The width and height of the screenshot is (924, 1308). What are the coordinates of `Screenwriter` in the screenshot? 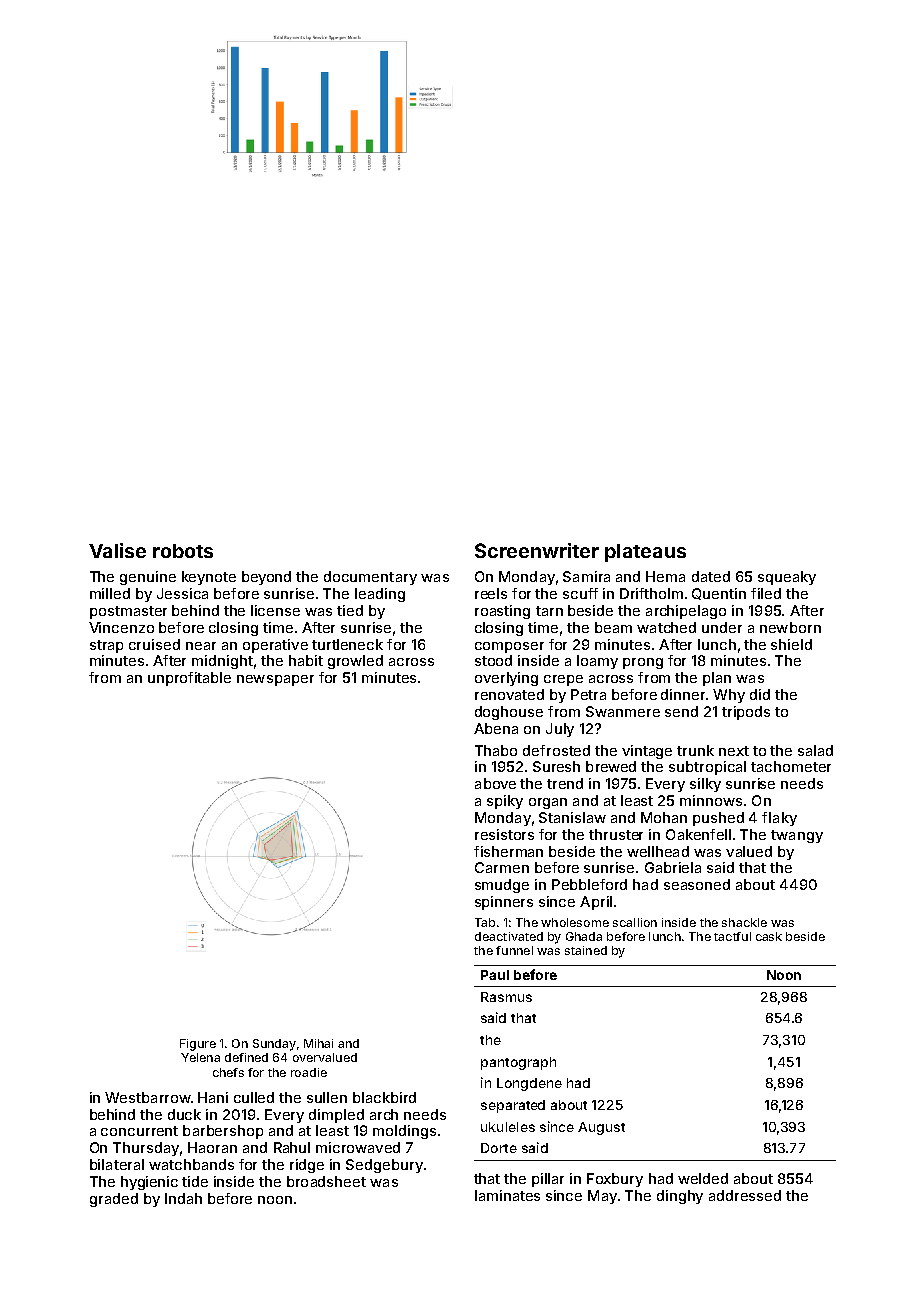 It's located at (537, 550).
